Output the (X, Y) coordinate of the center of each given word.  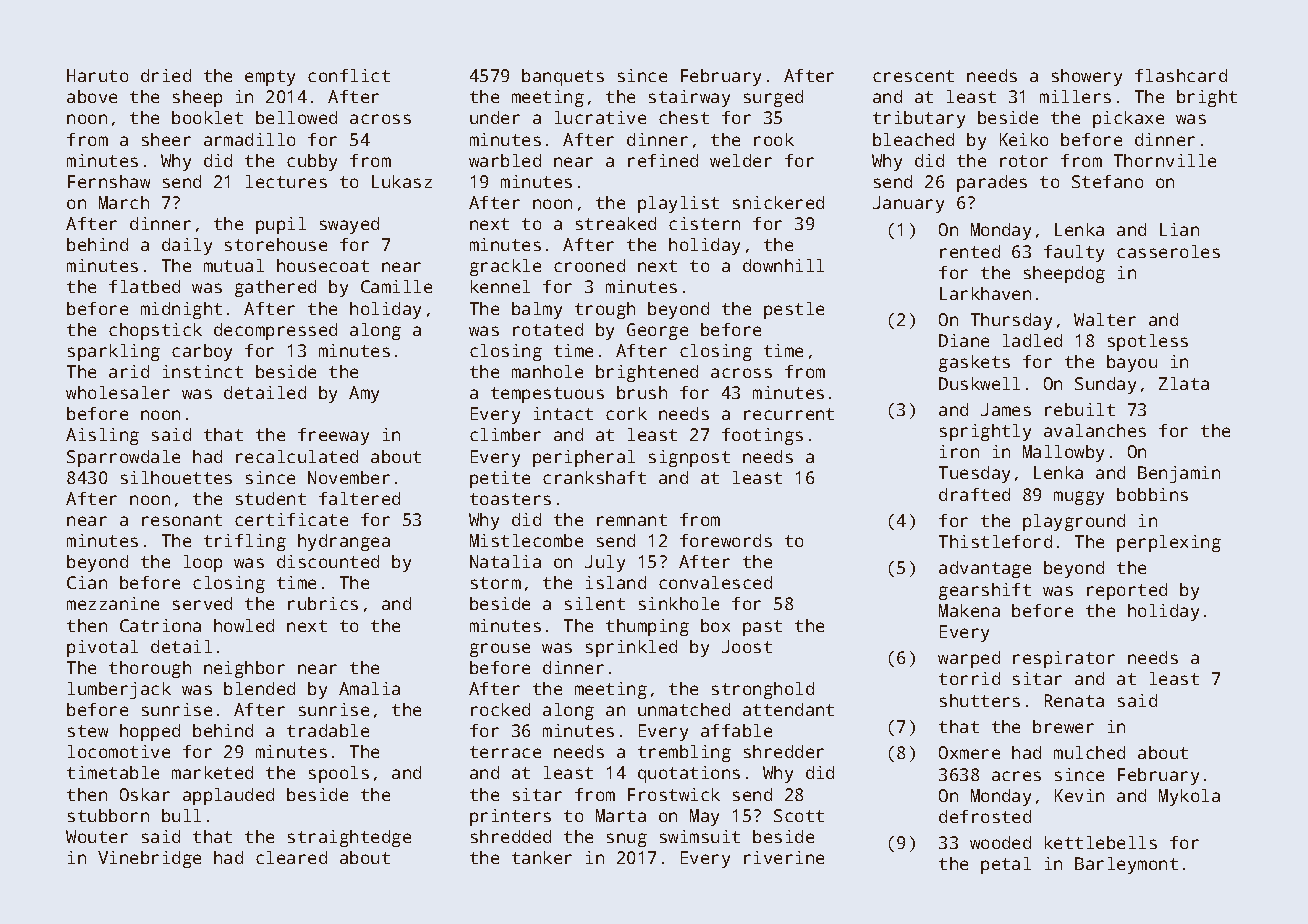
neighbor (244, 669)
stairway (689, 98)
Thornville (1165, 160)
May (704, 817)
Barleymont (1126, 865)
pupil (281, 225)
